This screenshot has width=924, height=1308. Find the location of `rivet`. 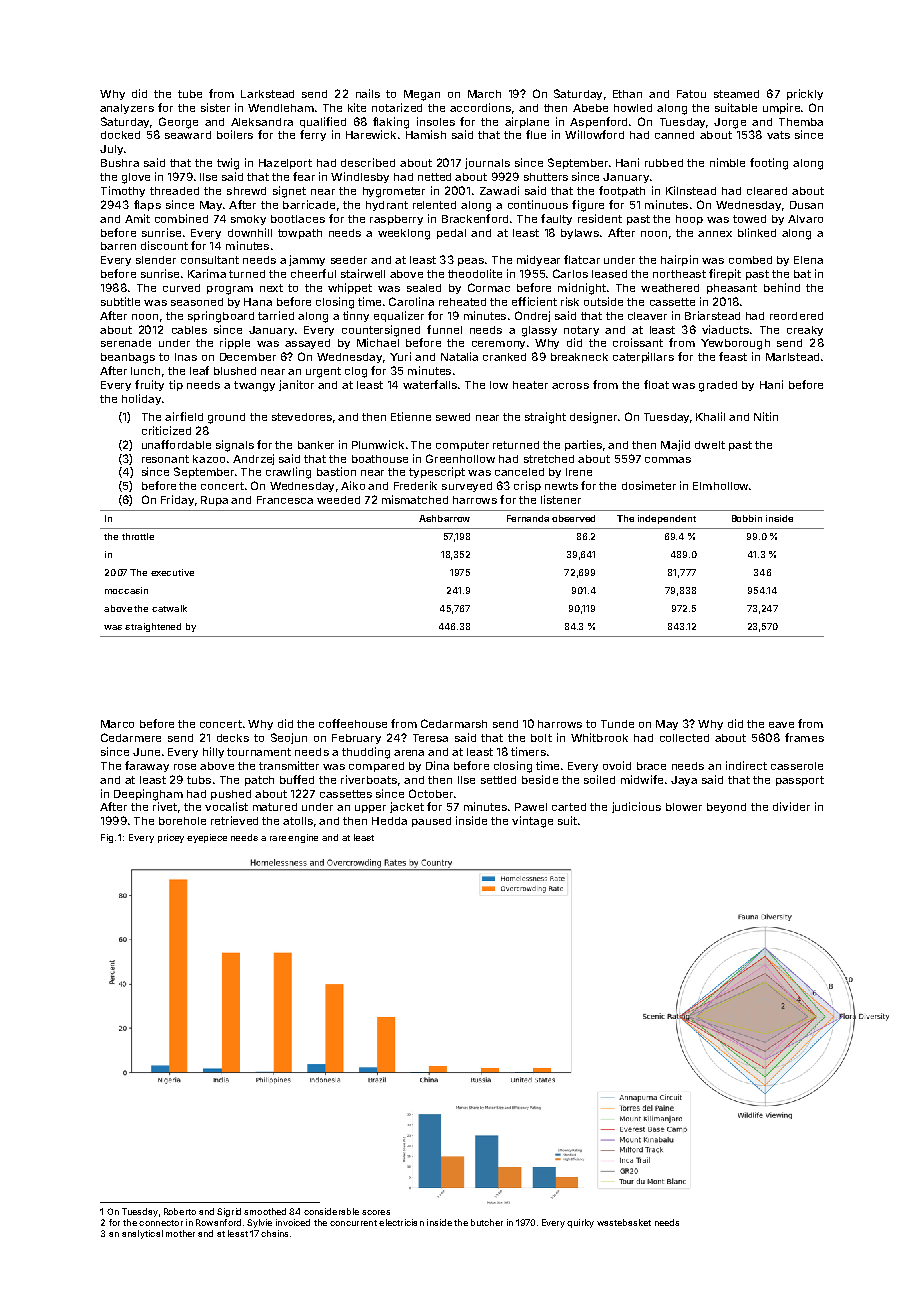

rivet is located at coordinates (165, 806).
